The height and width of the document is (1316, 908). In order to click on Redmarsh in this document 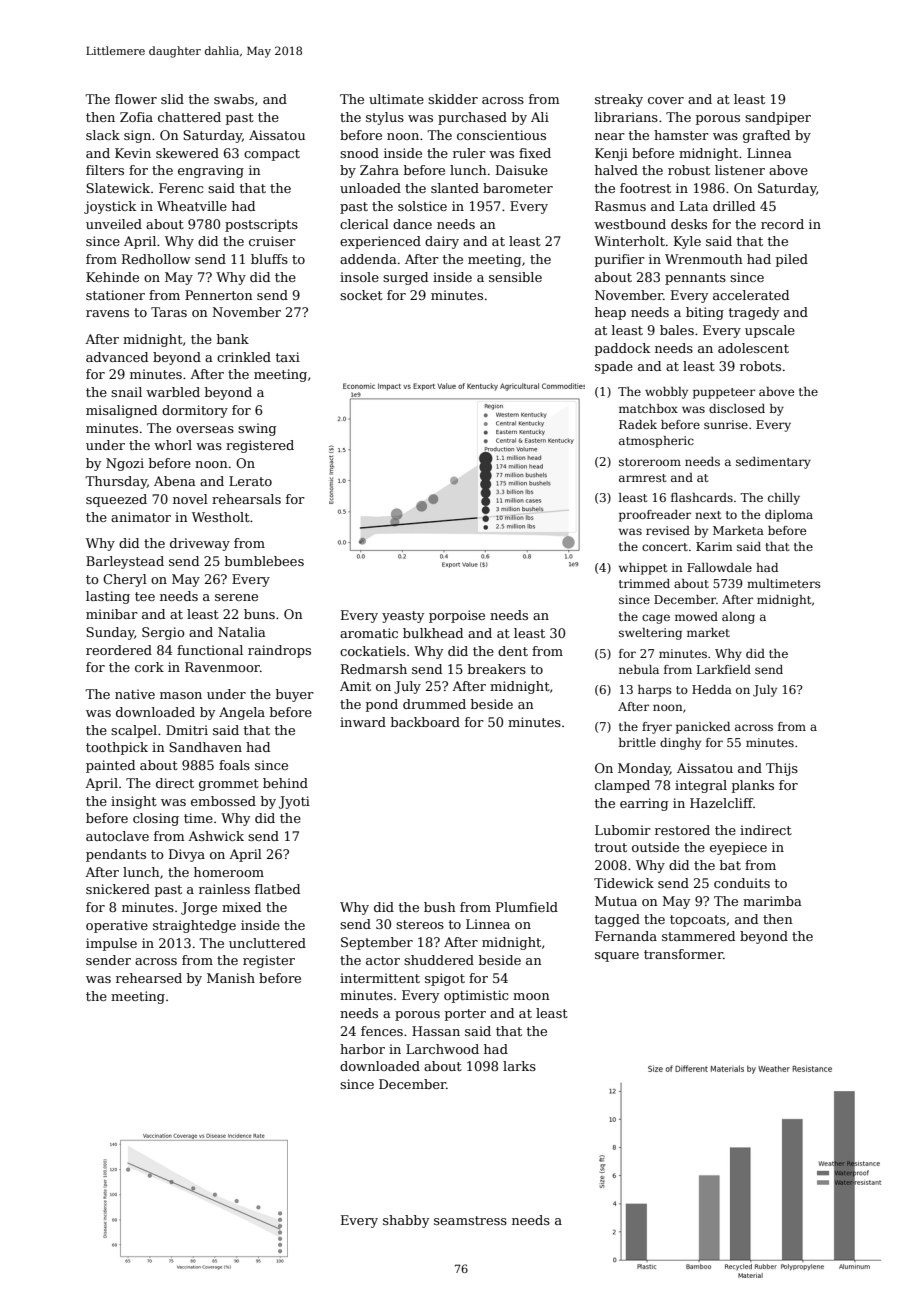, I will do `click(374, 669)`.
